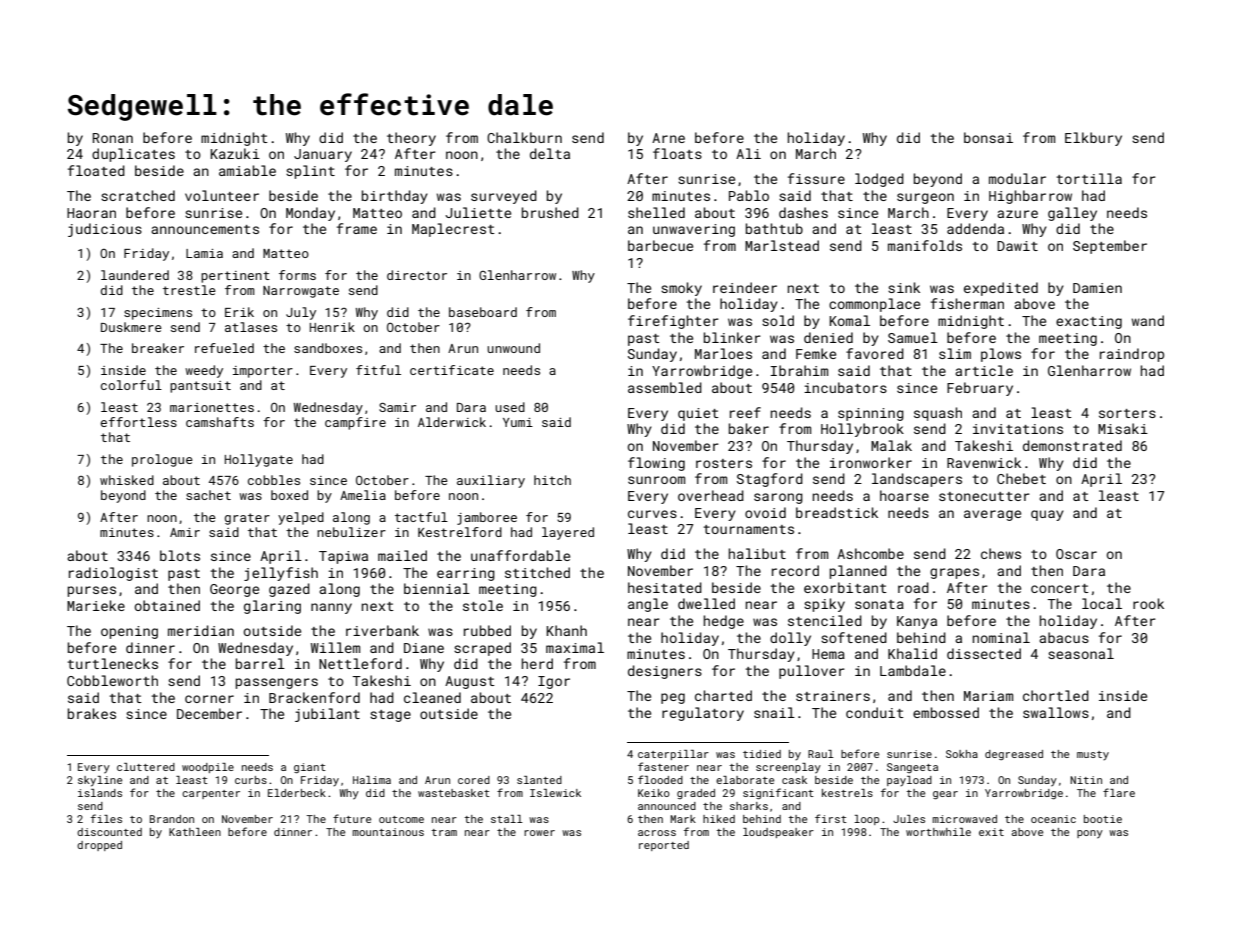 Image resolution: width=1233 pixels, height=952 pixels. Describe the element at coordinates (681, 289) in the document. I see `smoky` at that location.
